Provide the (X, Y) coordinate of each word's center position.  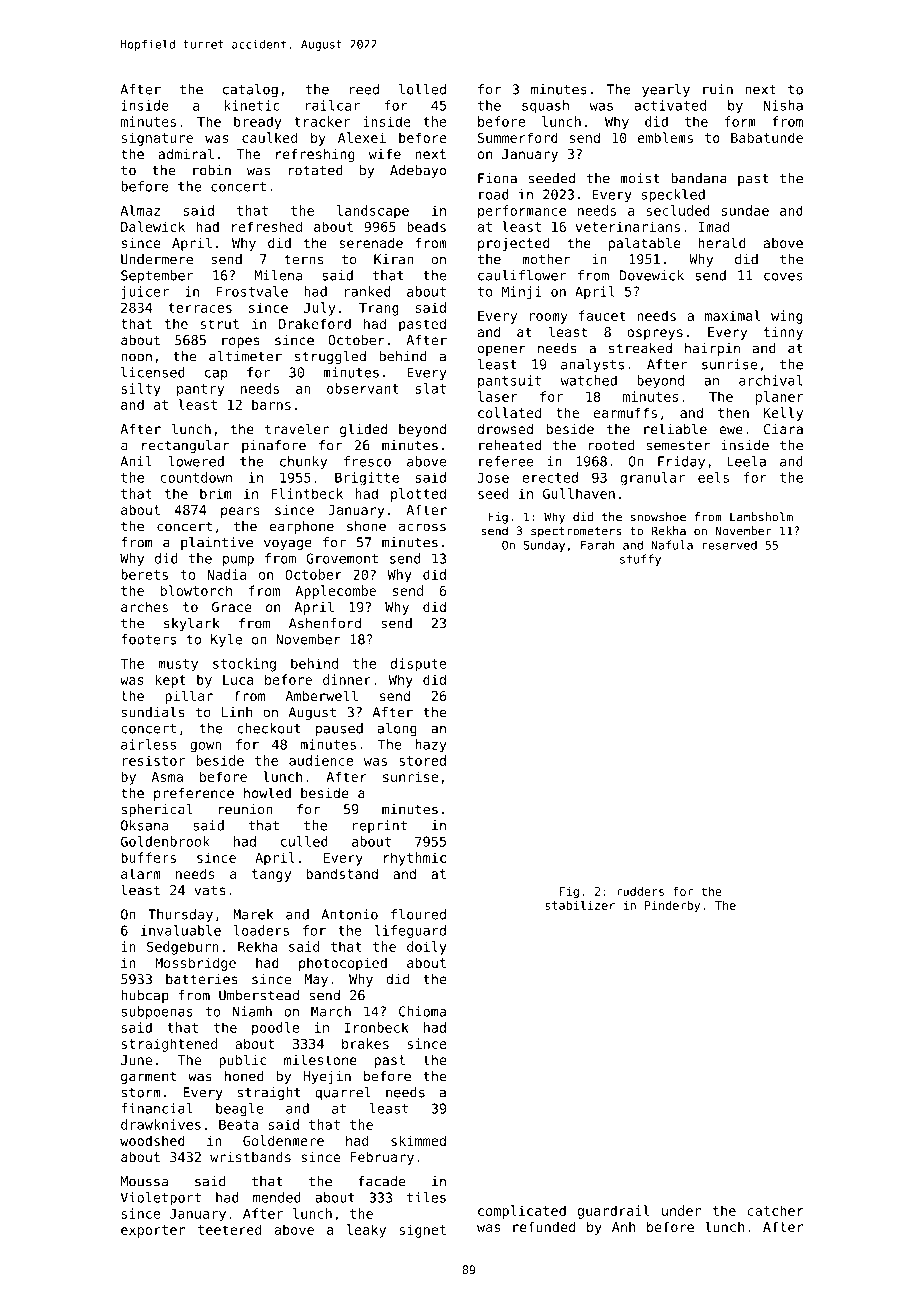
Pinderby (672, 906)
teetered (229, 1229)
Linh (237, 712)
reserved (730, 545)
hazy (431, 746)
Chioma (422, 1011)
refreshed (267, 226)
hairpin (712, 349)
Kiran (393, 259)
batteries (202, 979)
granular (652, 479)
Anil (136, 461)
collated (509, 412)
